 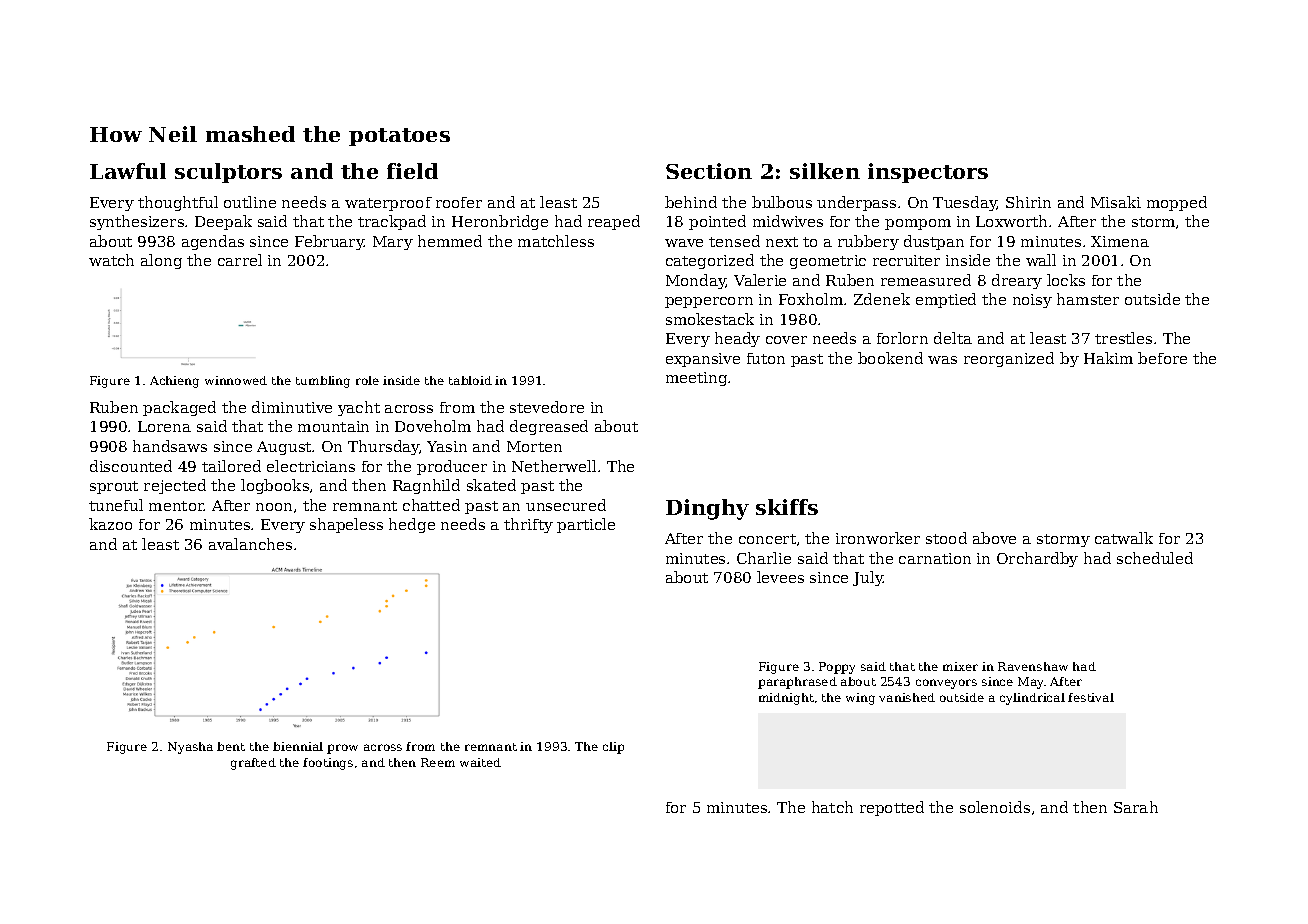 I want to click on Sarah, so click(x=1136, y=807).
